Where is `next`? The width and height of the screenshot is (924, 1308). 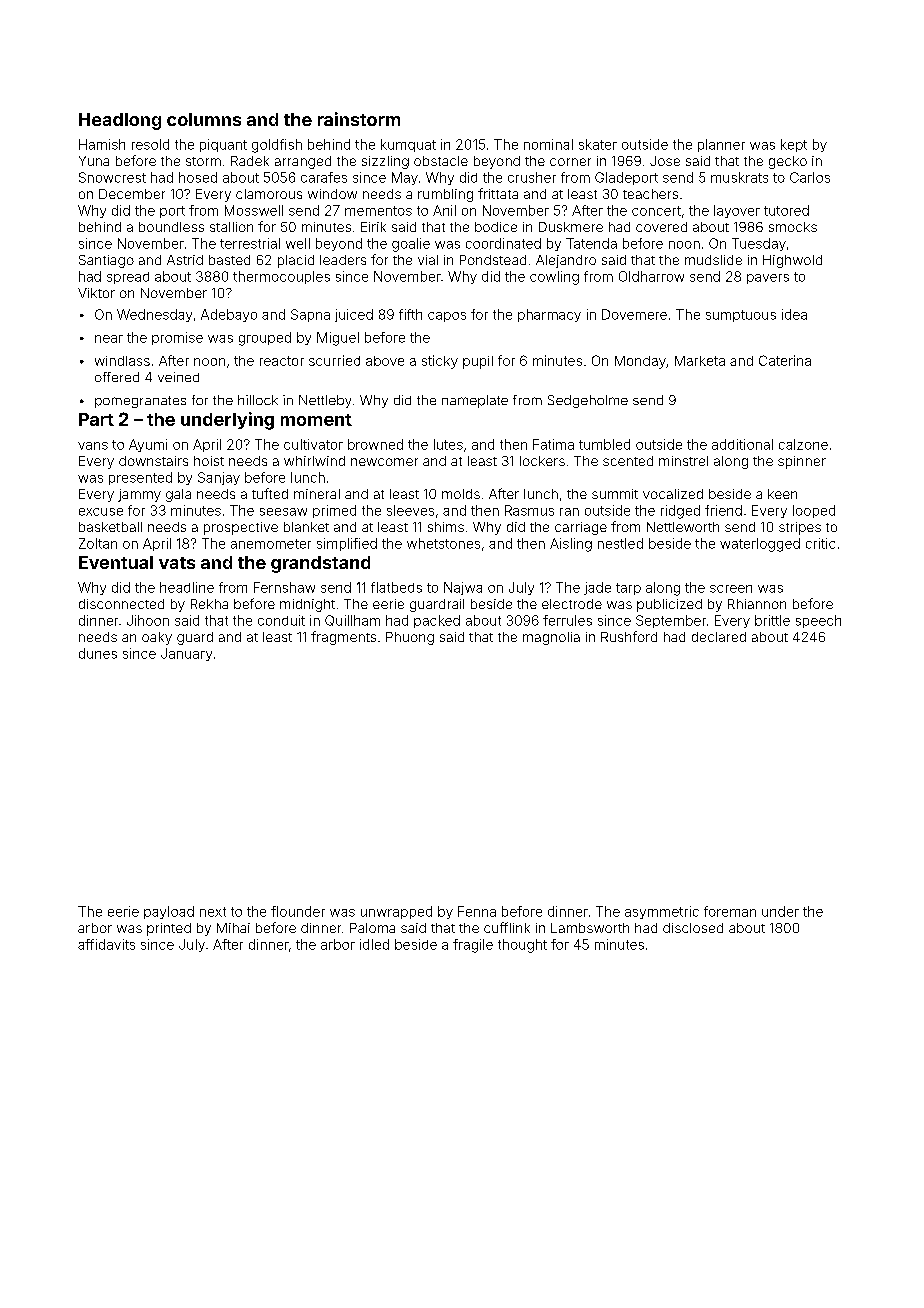 next is located at coordinates (213, 912).
